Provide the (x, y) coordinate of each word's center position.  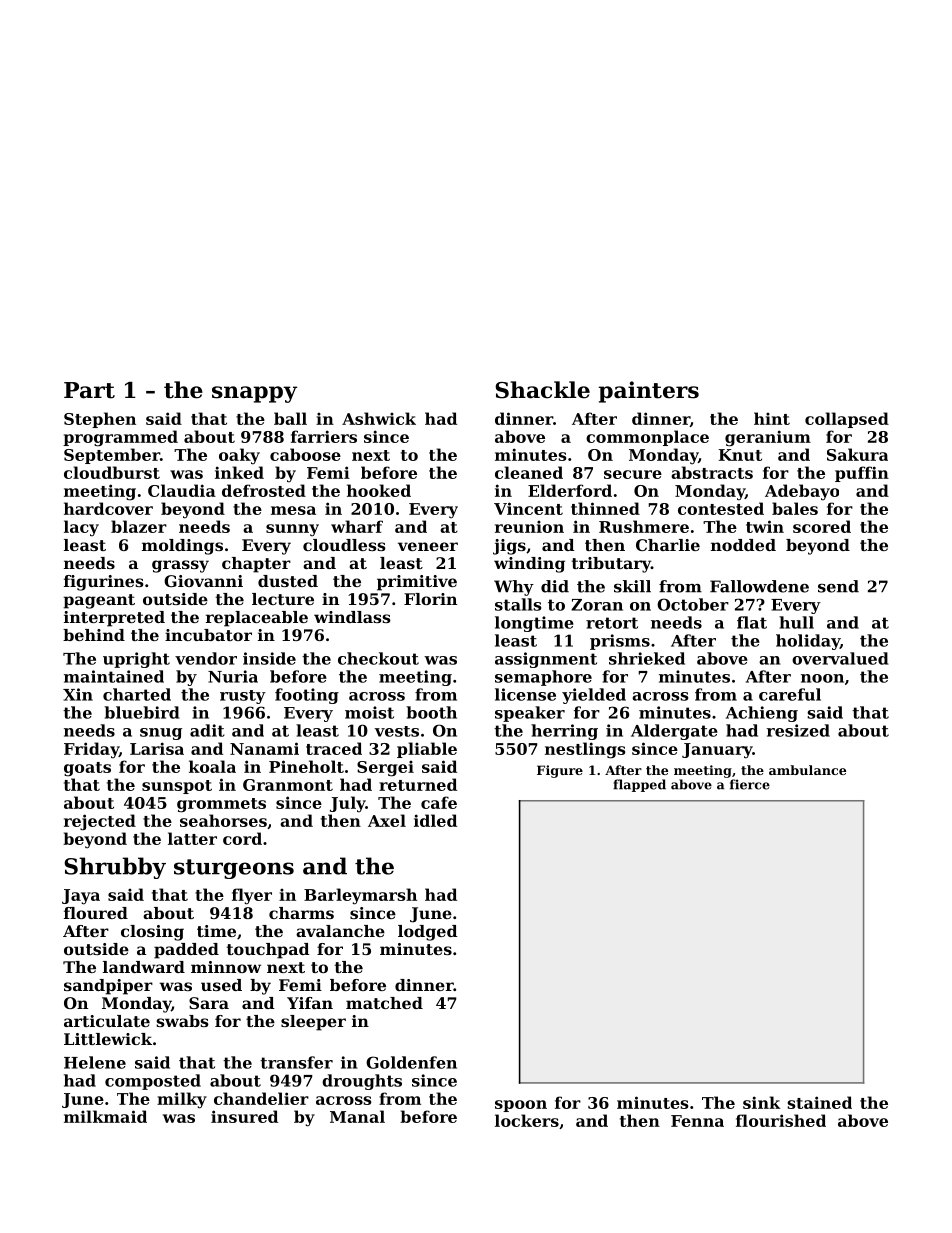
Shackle (542, 390)
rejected (100, 822)
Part (89, 390)
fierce (750, 784)
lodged (427, 933)
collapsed (847, 420)
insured (244, 1116)
